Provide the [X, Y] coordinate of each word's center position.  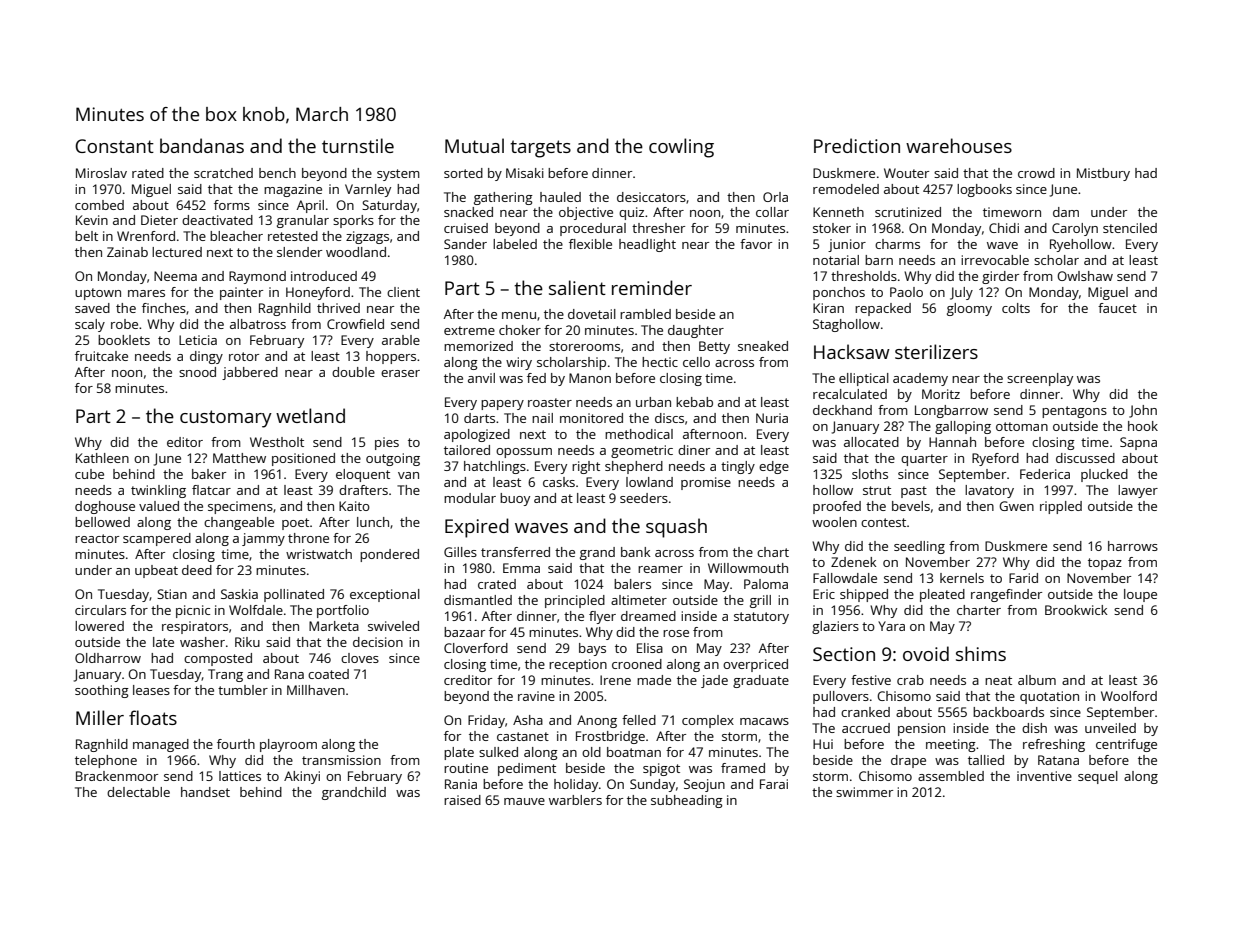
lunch [373, 522]
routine [466, 768]
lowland [649, 482]
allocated [871, 442]
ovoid [926, 653]
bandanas [202, 145]
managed [161, 745]
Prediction [857, 145]
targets [540, 149]
